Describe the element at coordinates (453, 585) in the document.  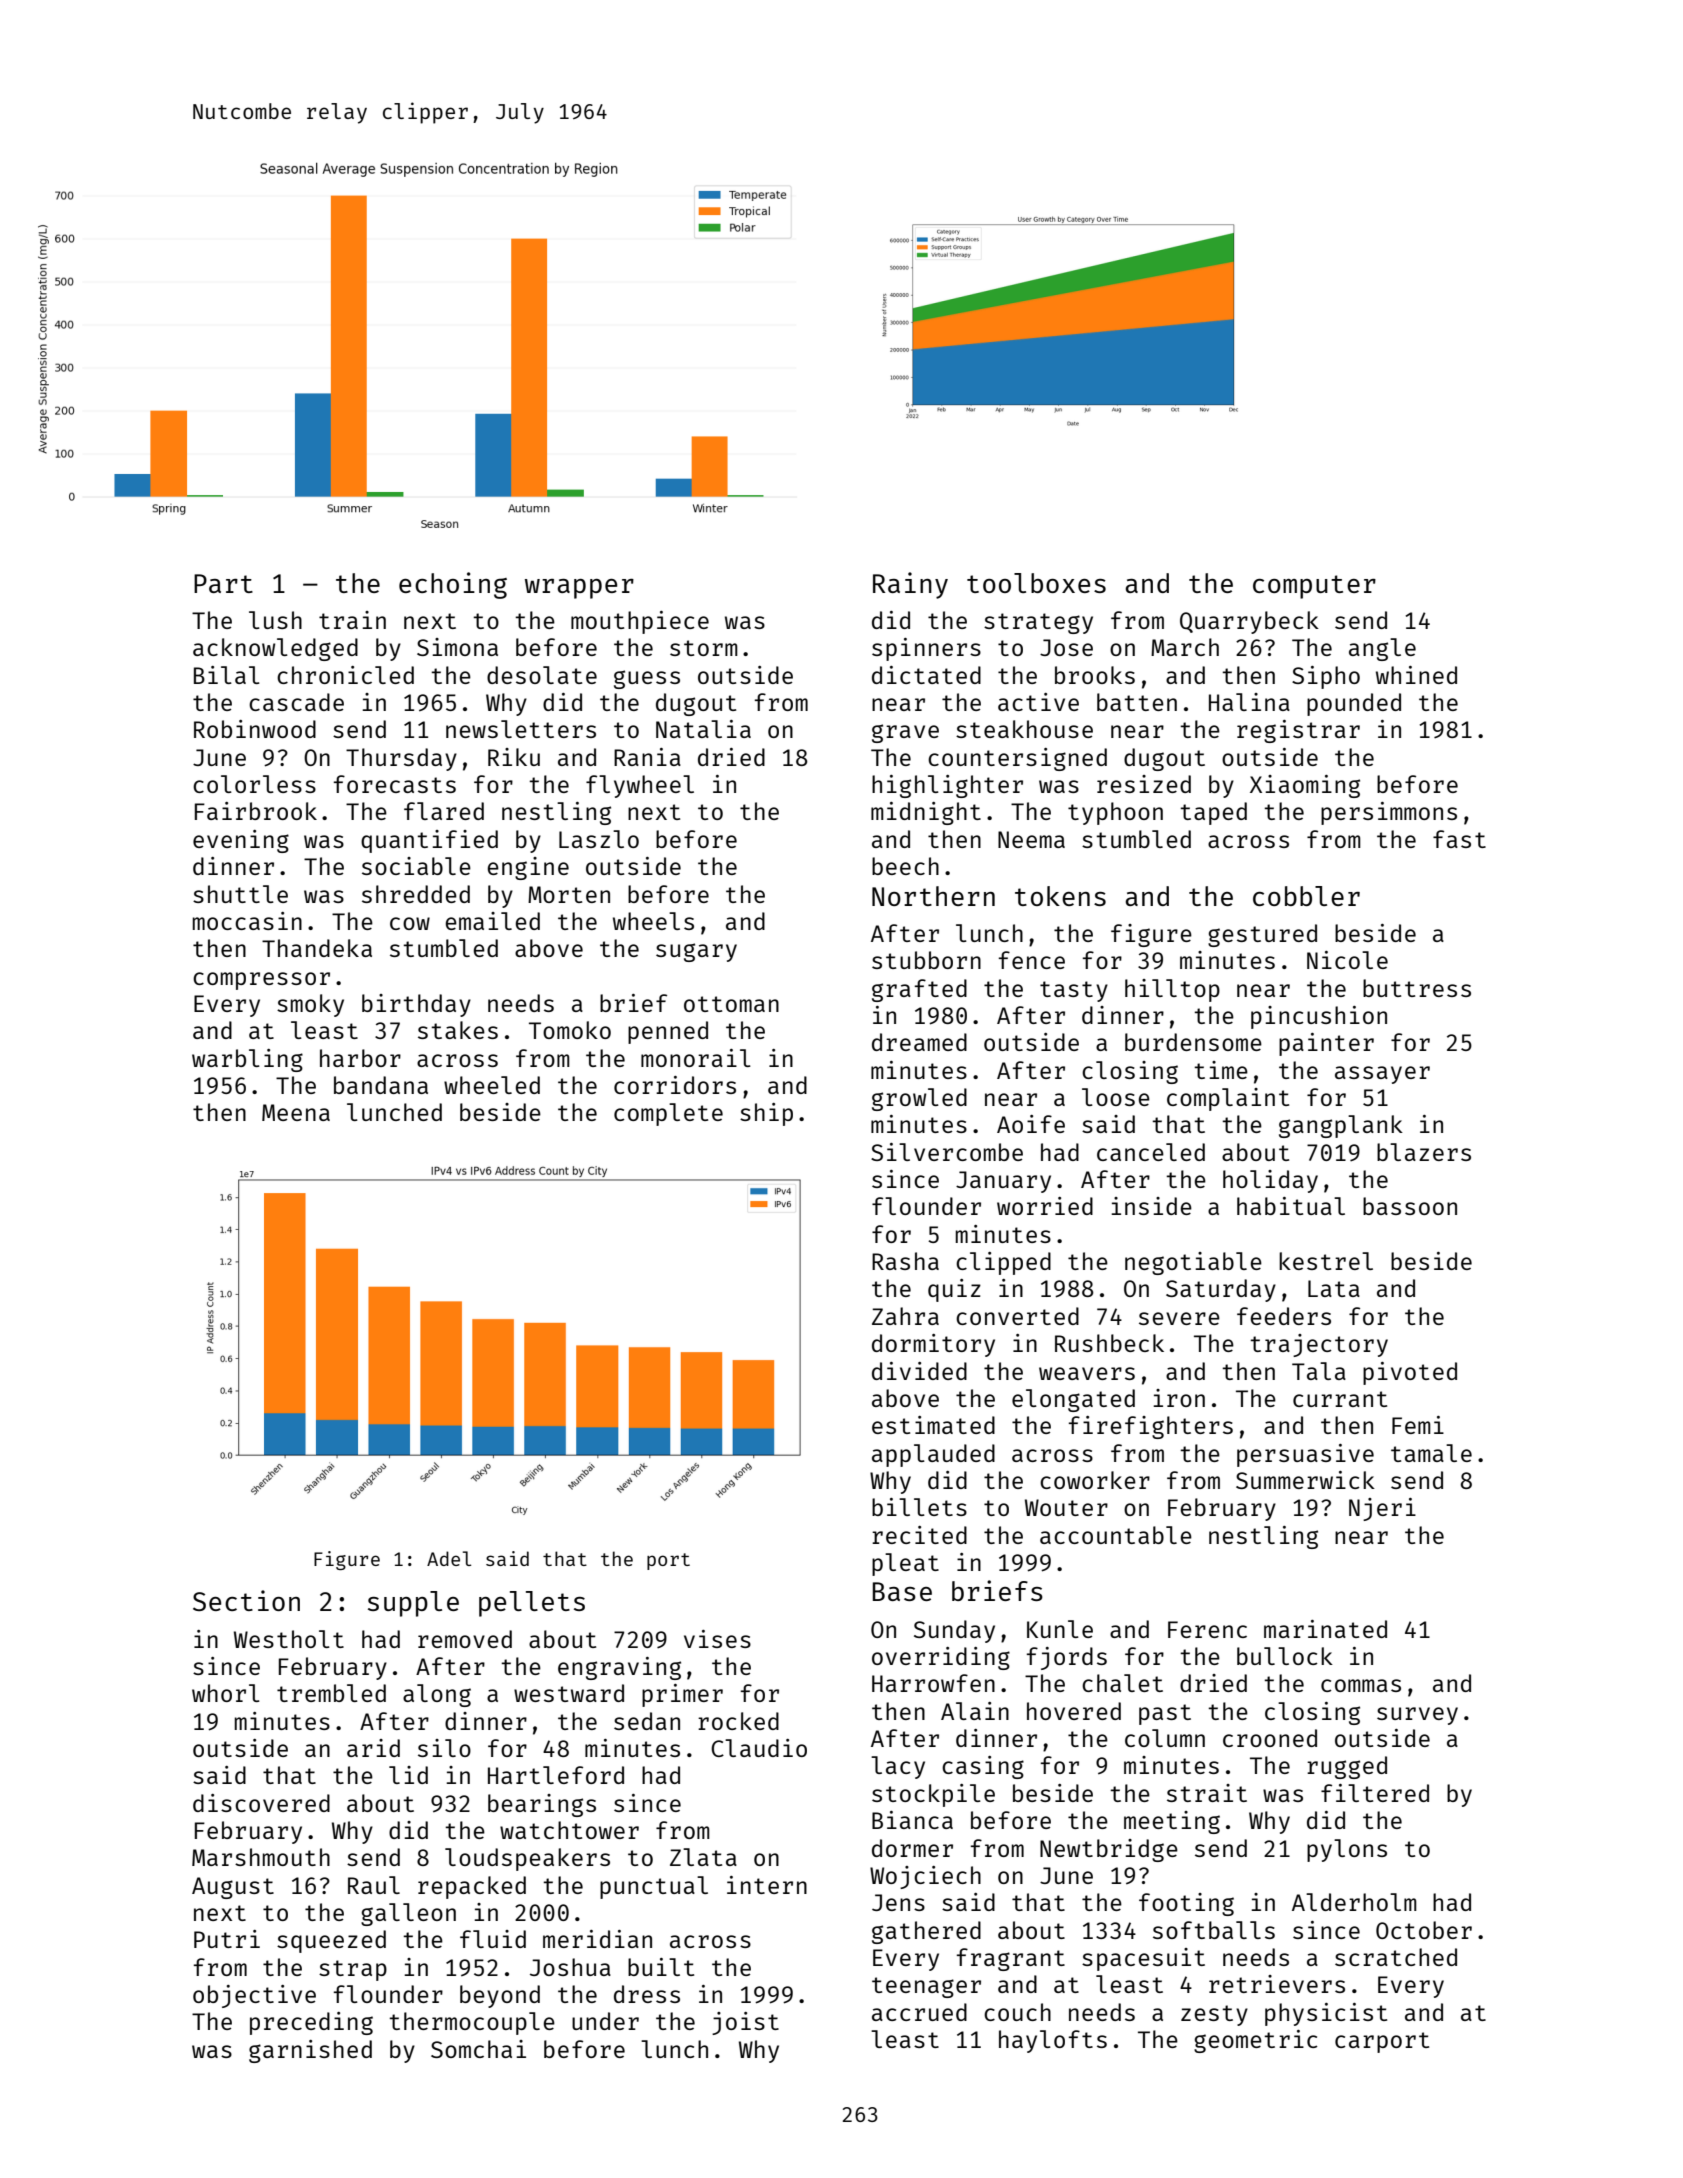
I see `echoing` at that location.
